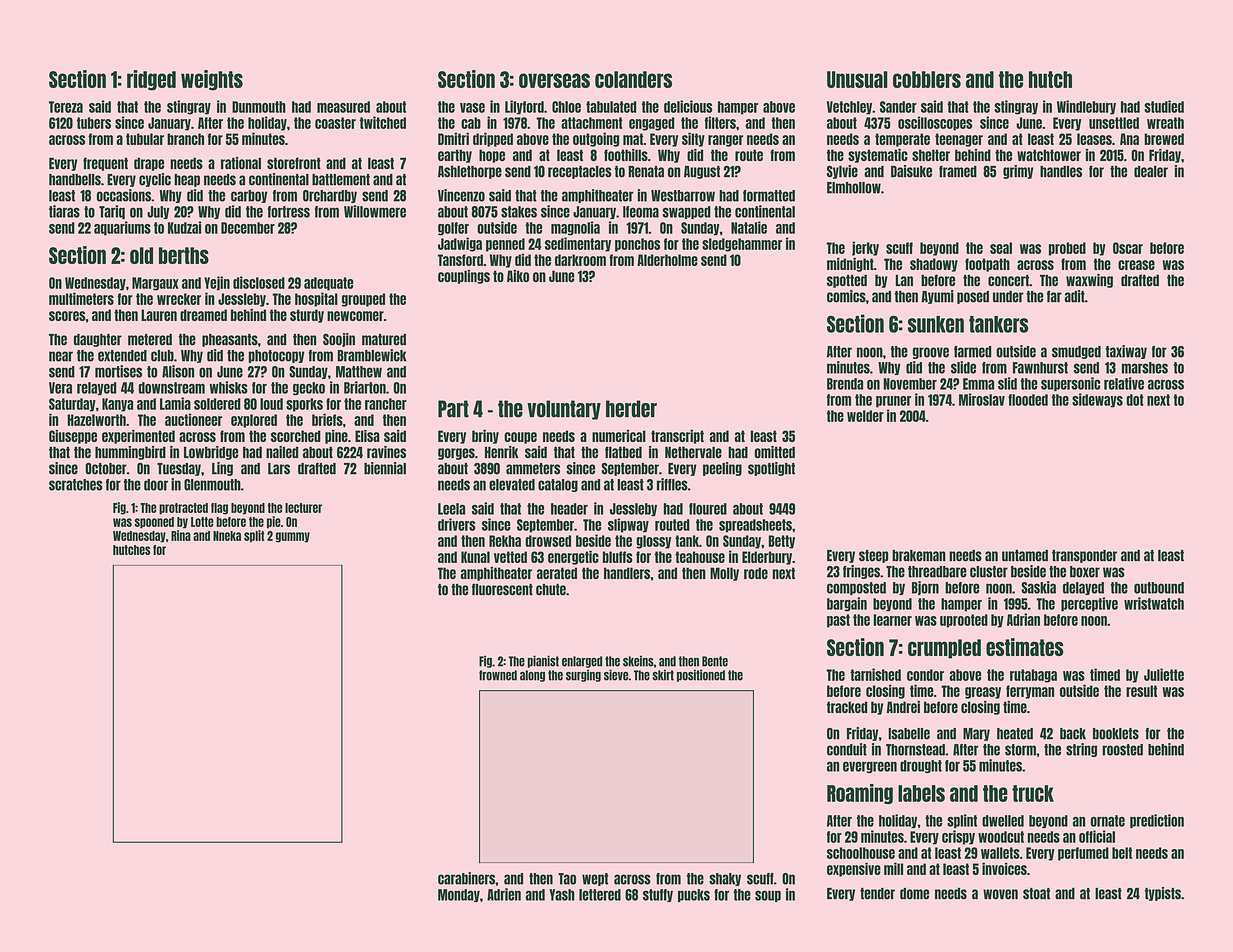 The height and width of the screenshot is (952, 1233). I want to click on fortress, so click(289, 212).
